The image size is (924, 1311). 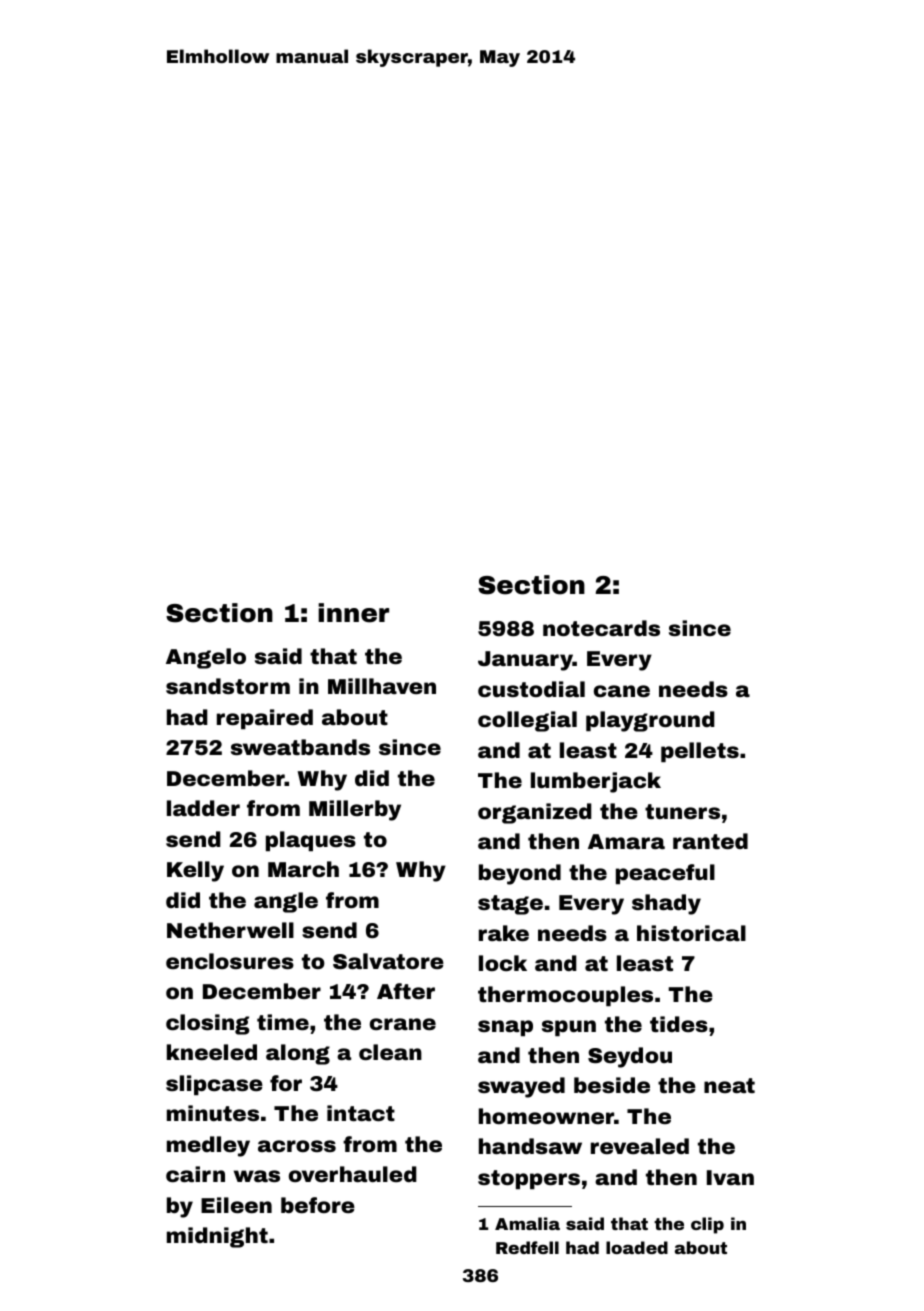 I want to click on notecards, so click(x=601, y=628).
